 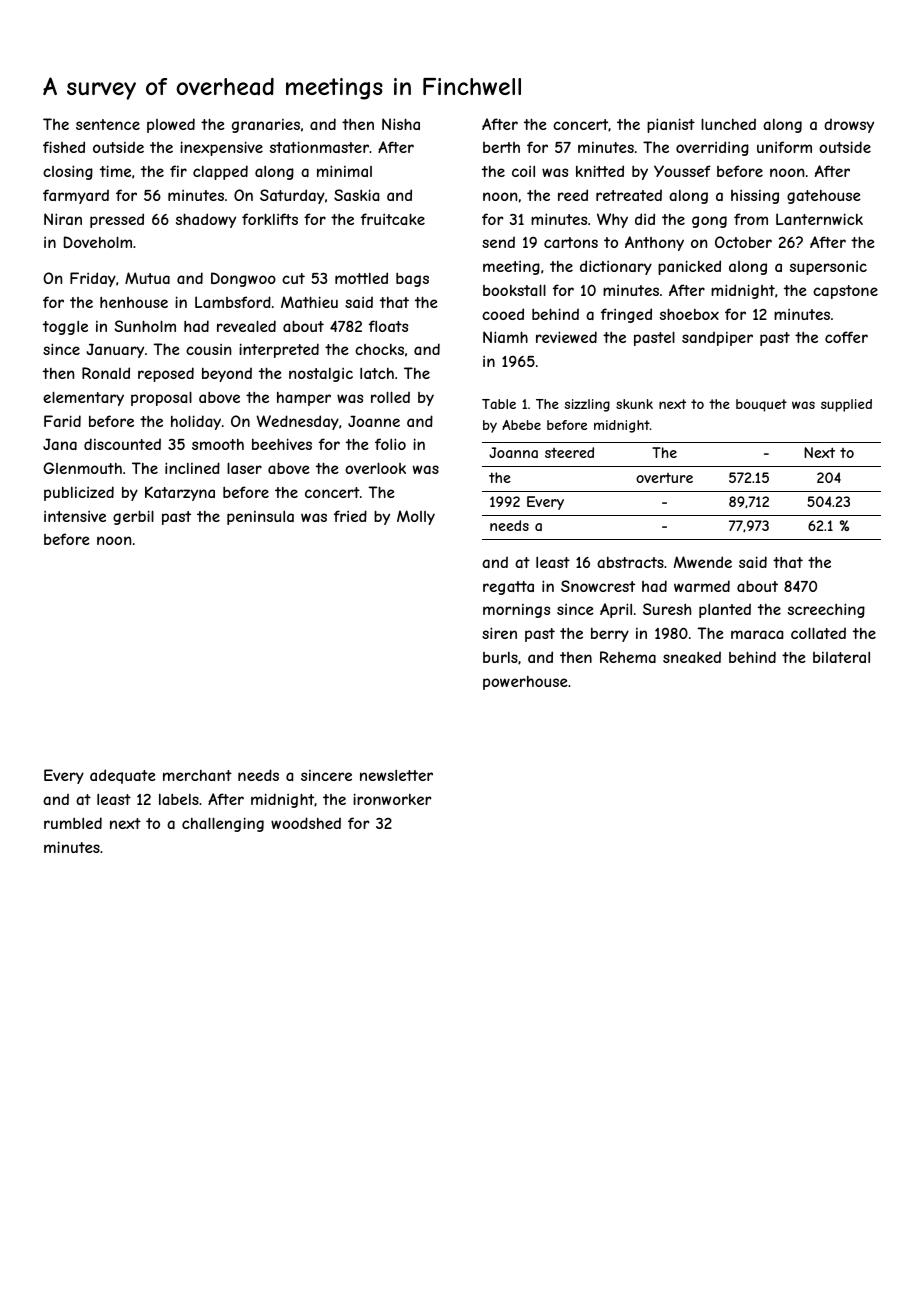 I want to click on Jana, so click(x=60, y=444).
